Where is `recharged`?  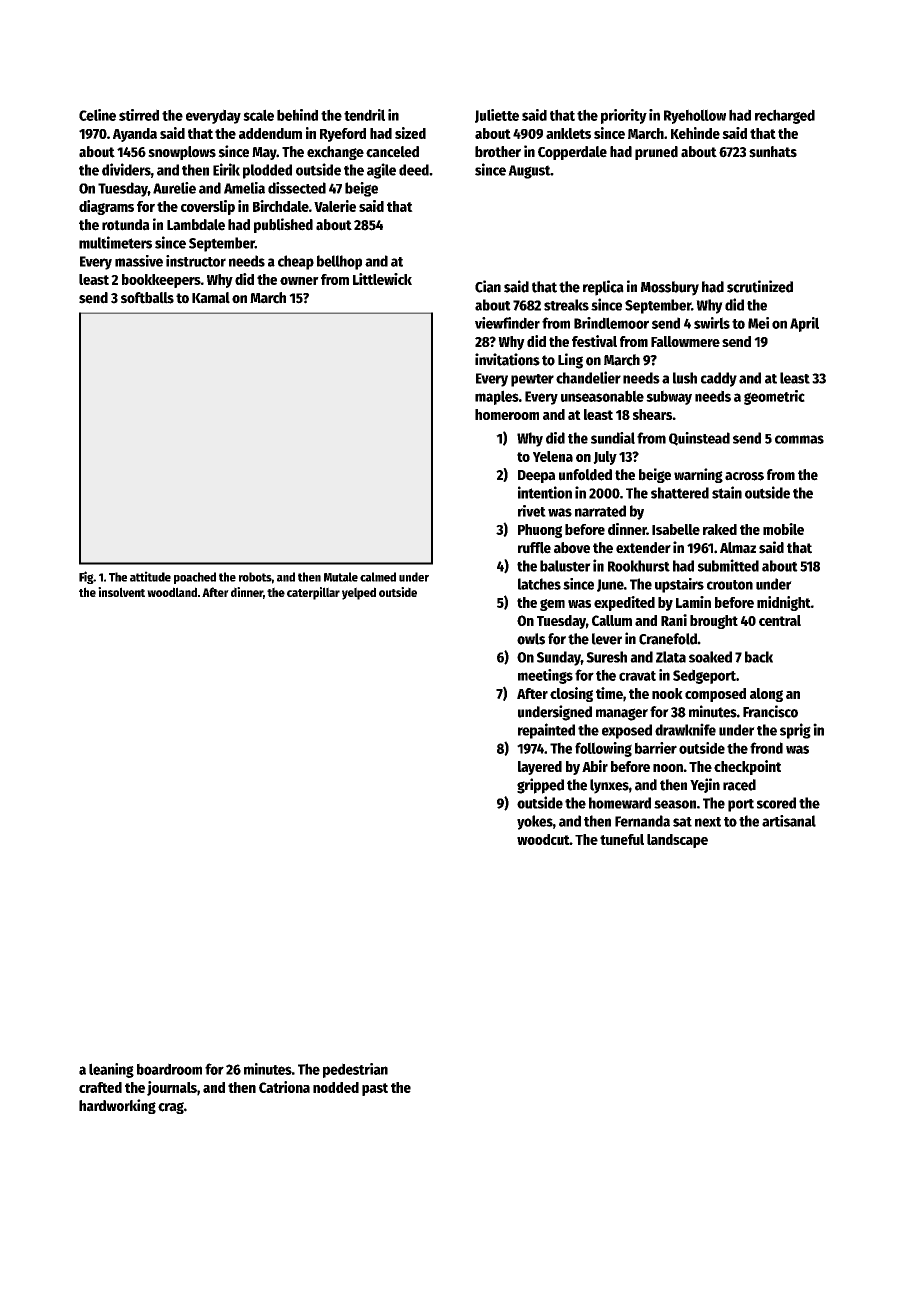
recharged is located at coordinates (785, 116).
